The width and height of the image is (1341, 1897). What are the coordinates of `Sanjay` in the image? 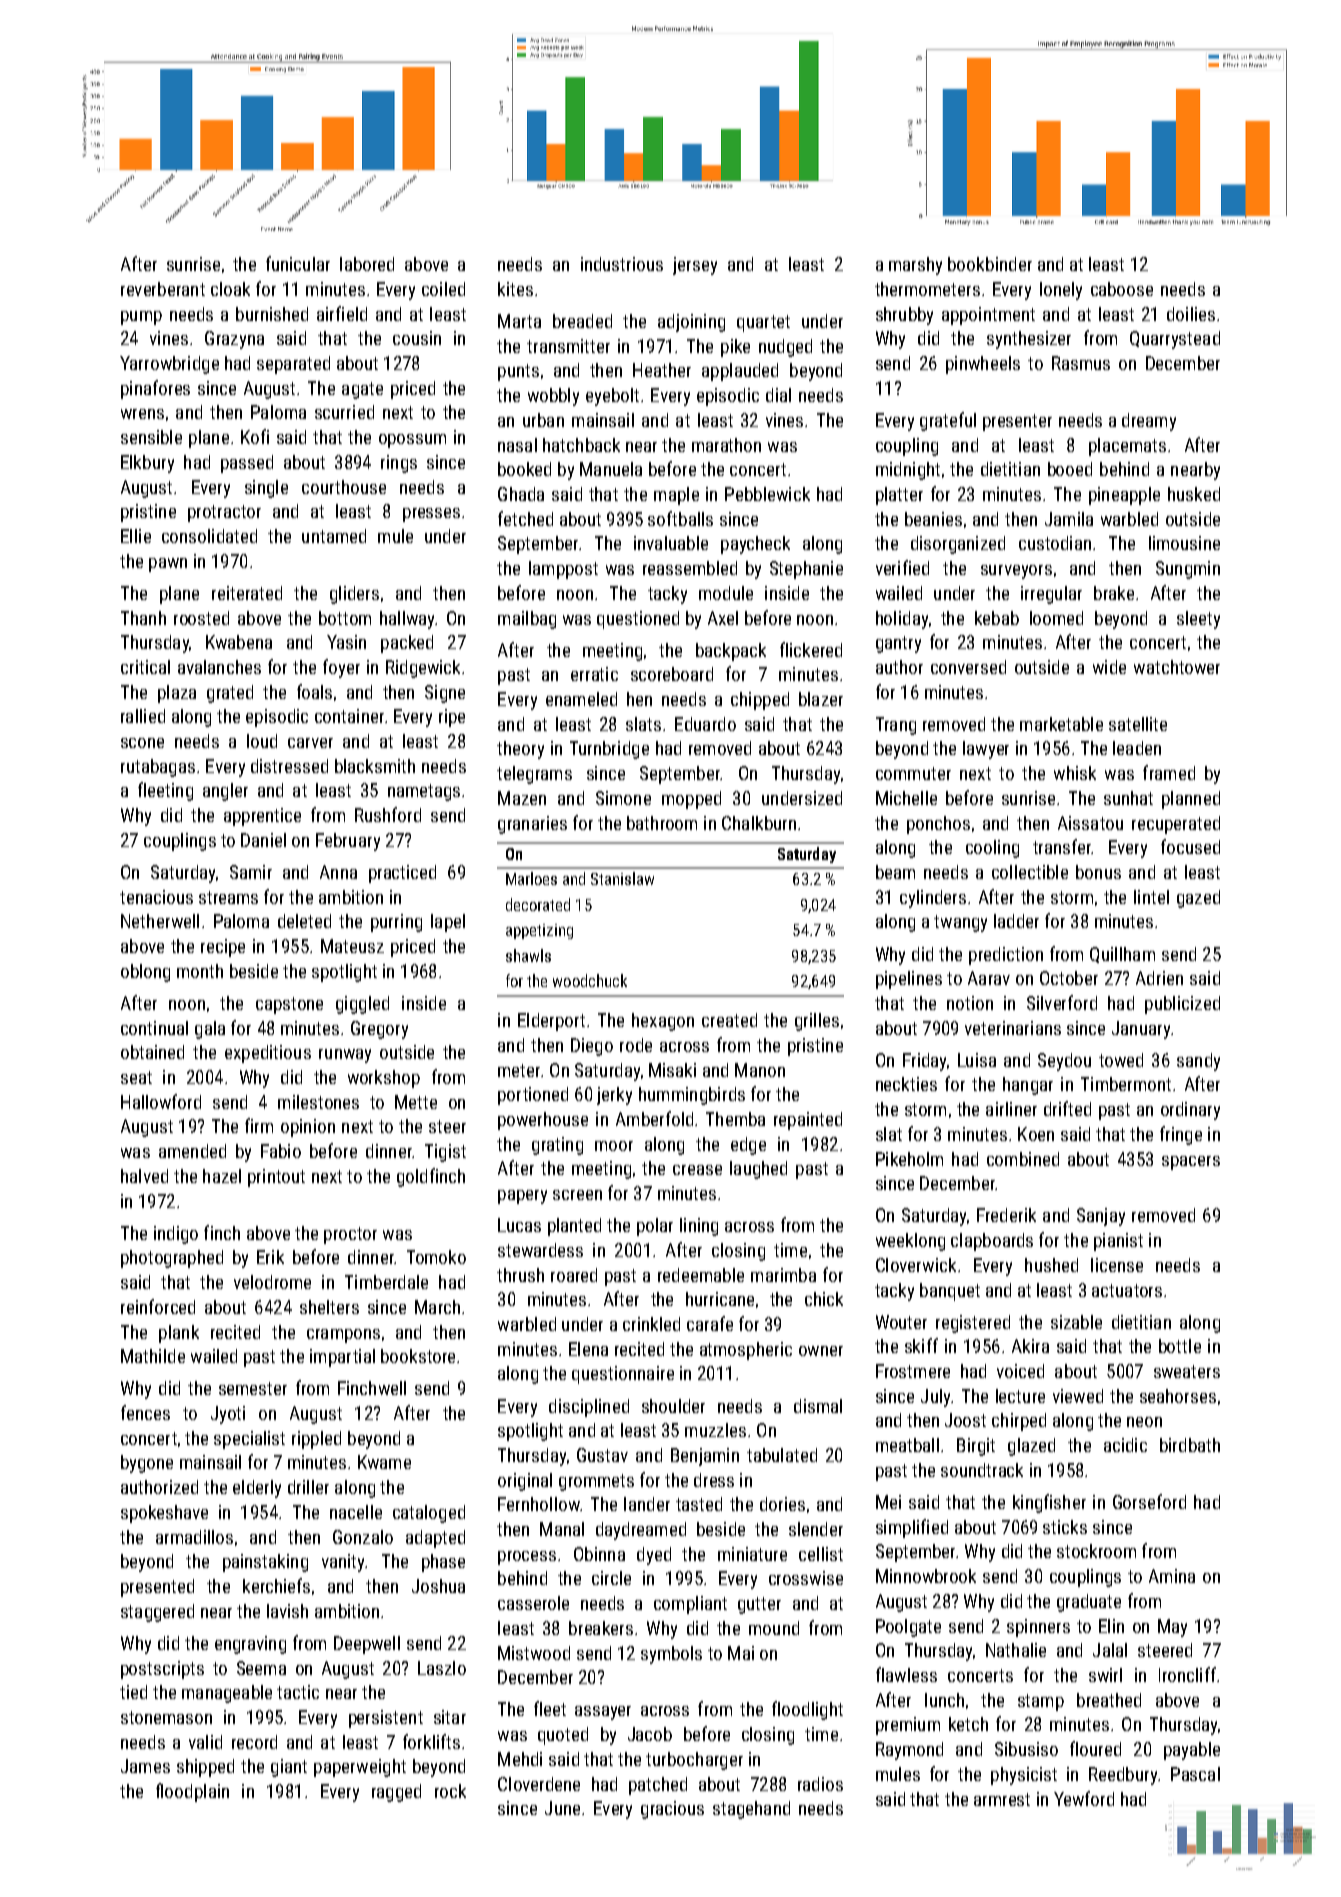 It's located at (1101, 1217).
